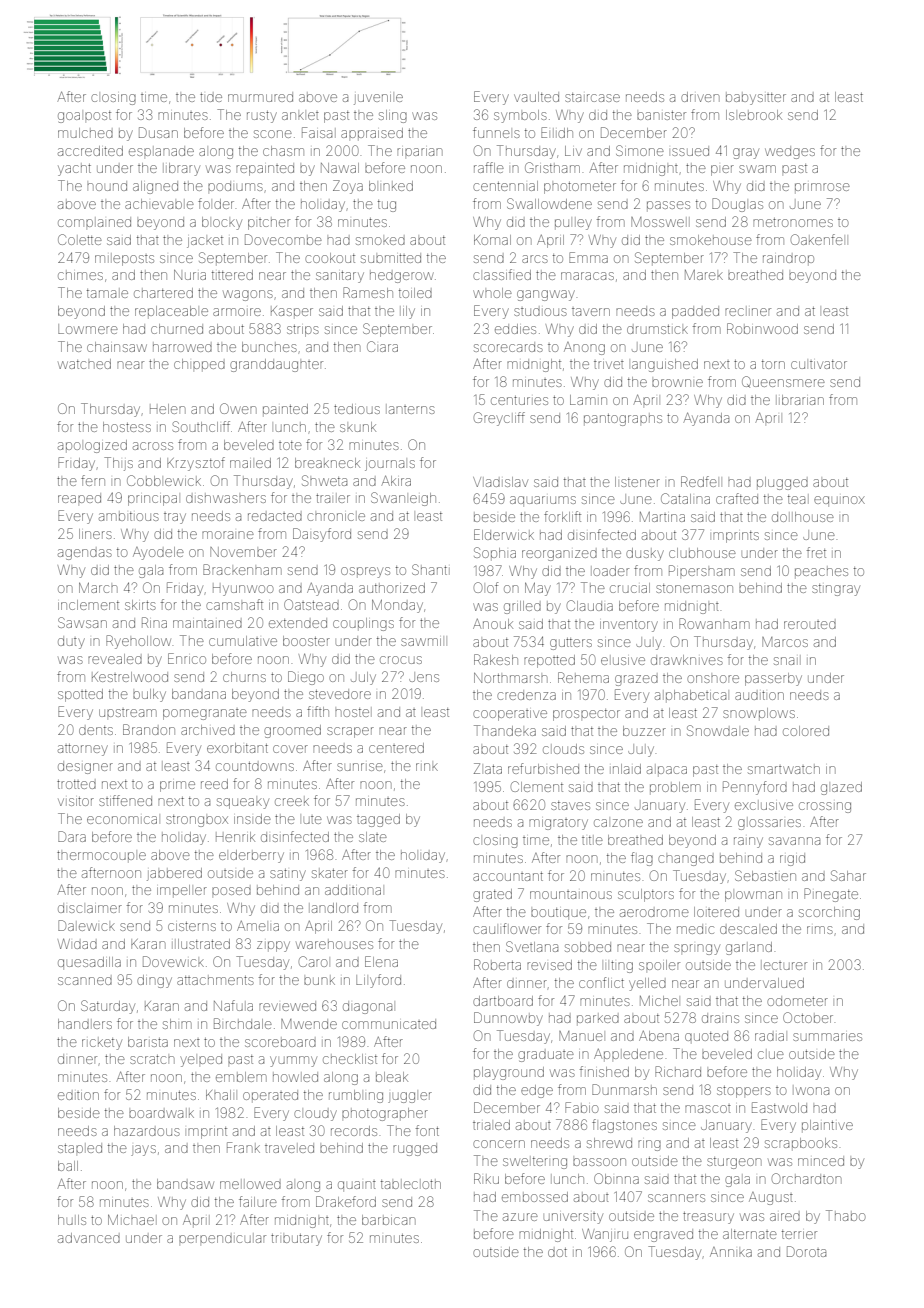 The height and width of the image is (1308, 924). I want to click on archived, so click(208, 730).
